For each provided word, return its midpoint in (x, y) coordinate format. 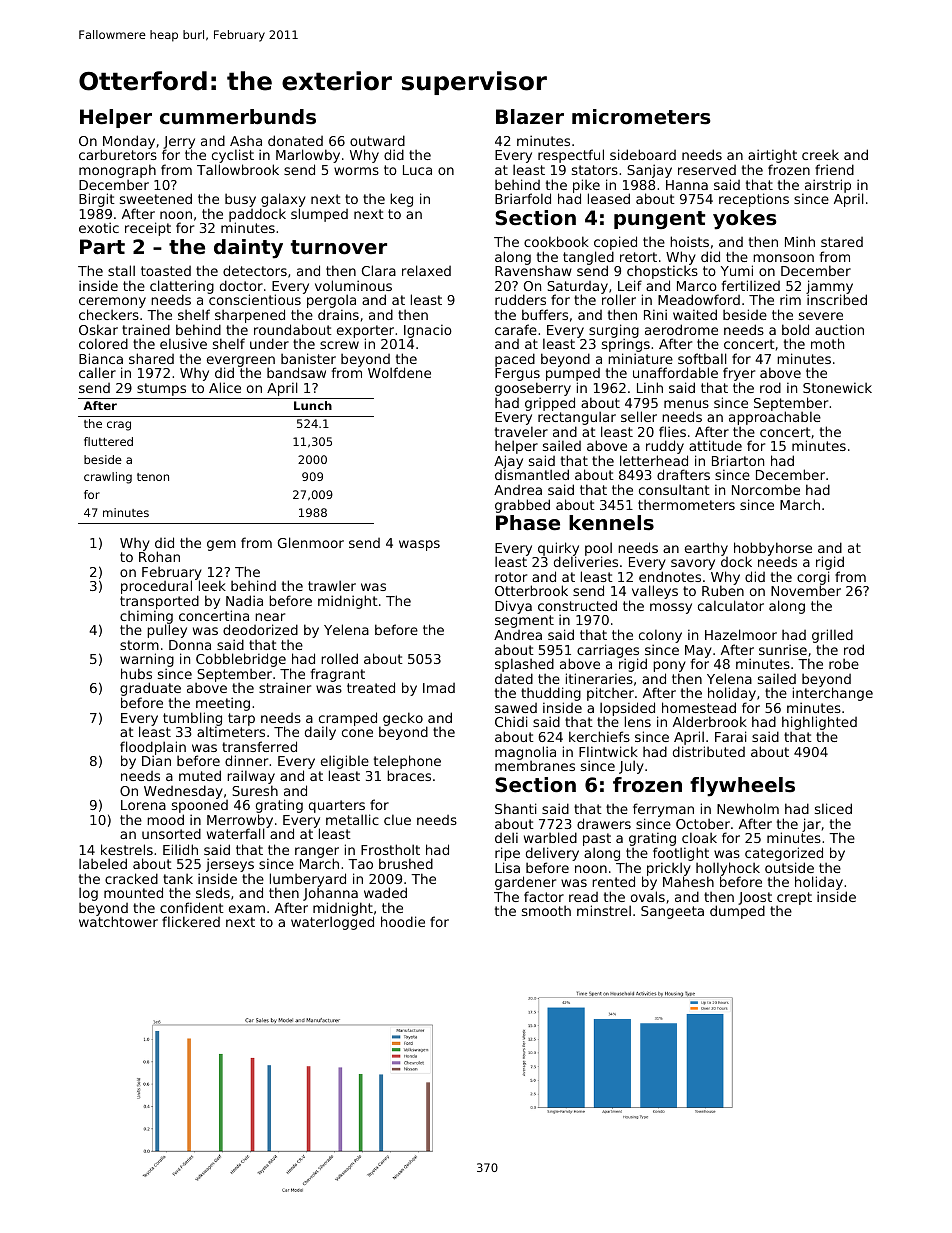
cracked (131, 878)
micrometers (641, 117)
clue (397, 819)
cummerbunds (238, 117)
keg (401, 200)
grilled (832, 636)
